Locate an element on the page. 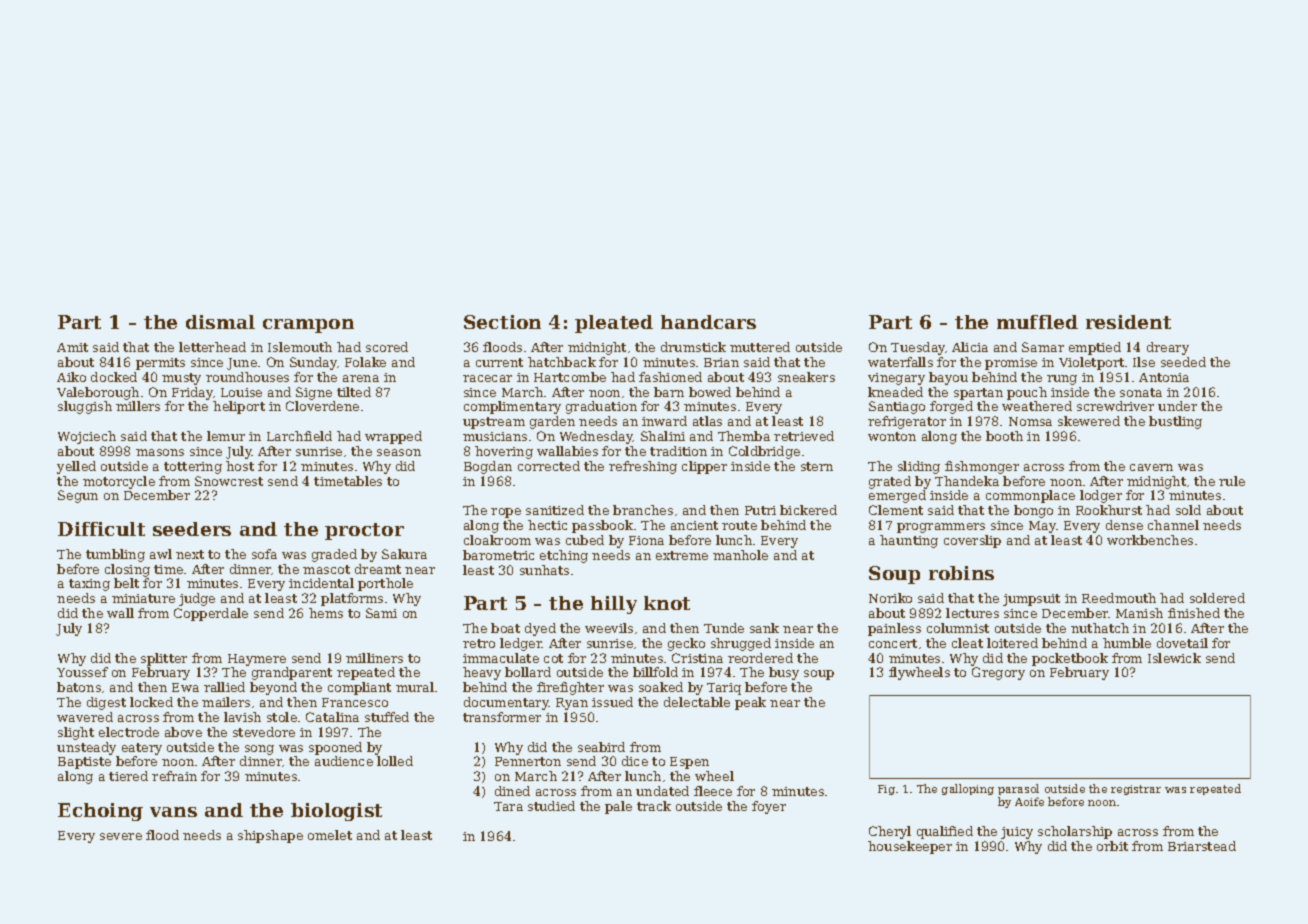  Copperdale is located at coordinates (211, 614).
